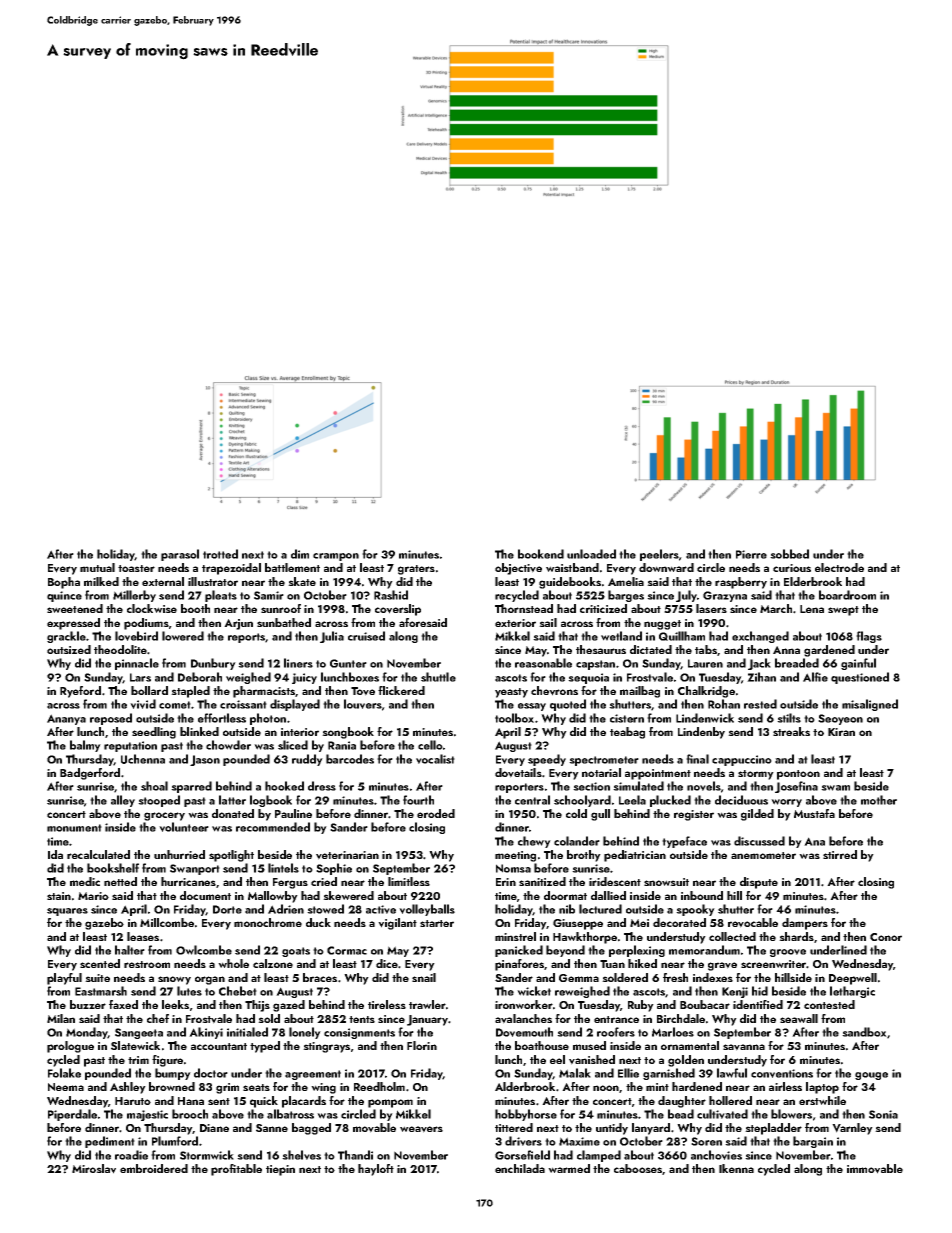 The height and width of the screenshot is (1233, 952). What do you see at coordinates (759, 883) in the screenshot?
I see `dispute` at bounding box center [759, 883].
